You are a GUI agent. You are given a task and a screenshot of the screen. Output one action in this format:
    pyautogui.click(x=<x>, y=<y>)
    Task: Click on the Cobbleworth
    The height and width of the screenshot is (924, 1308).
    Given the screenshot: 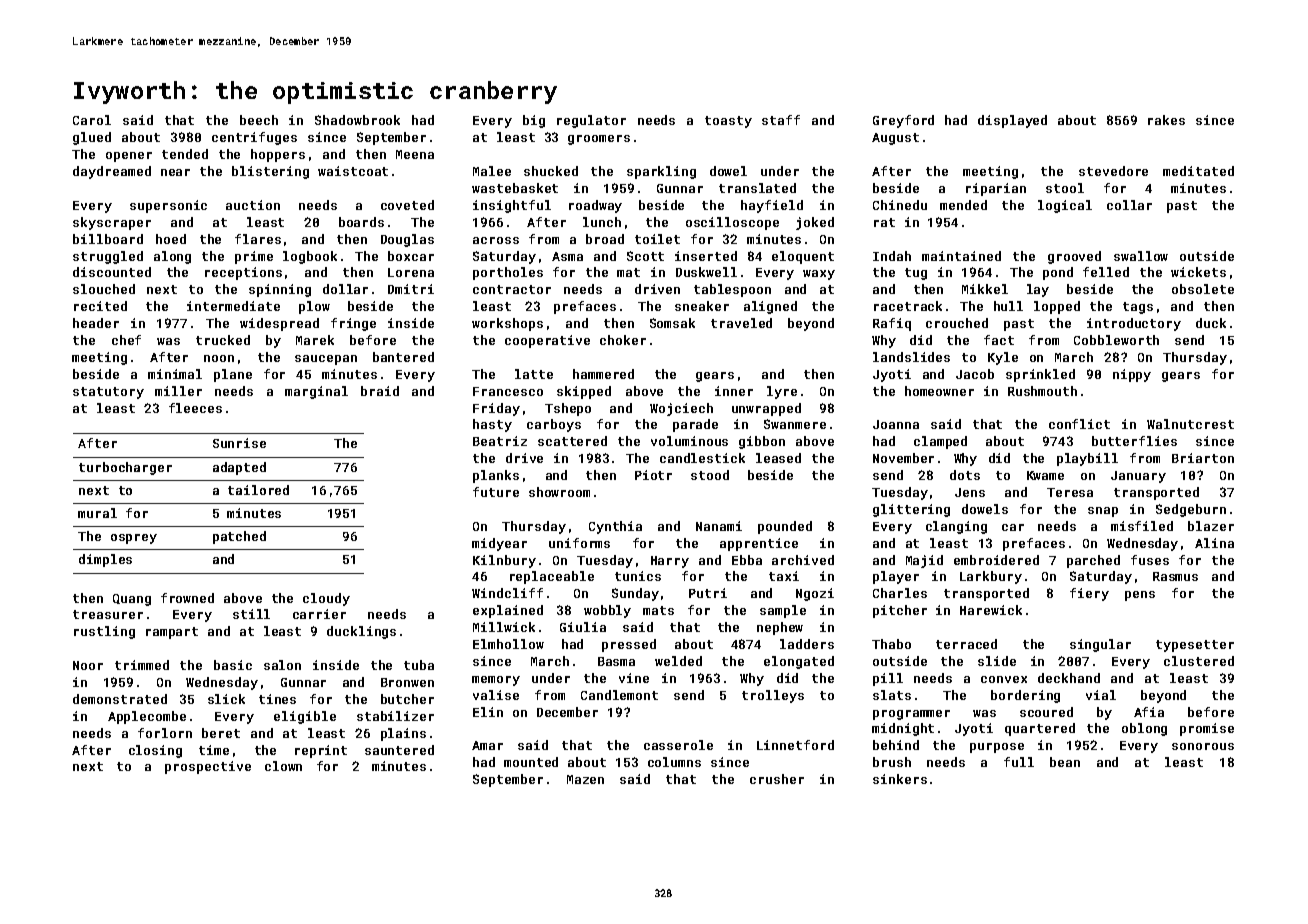 What is the action you would take?
    pyautogui.click(x=1116, y=340)
